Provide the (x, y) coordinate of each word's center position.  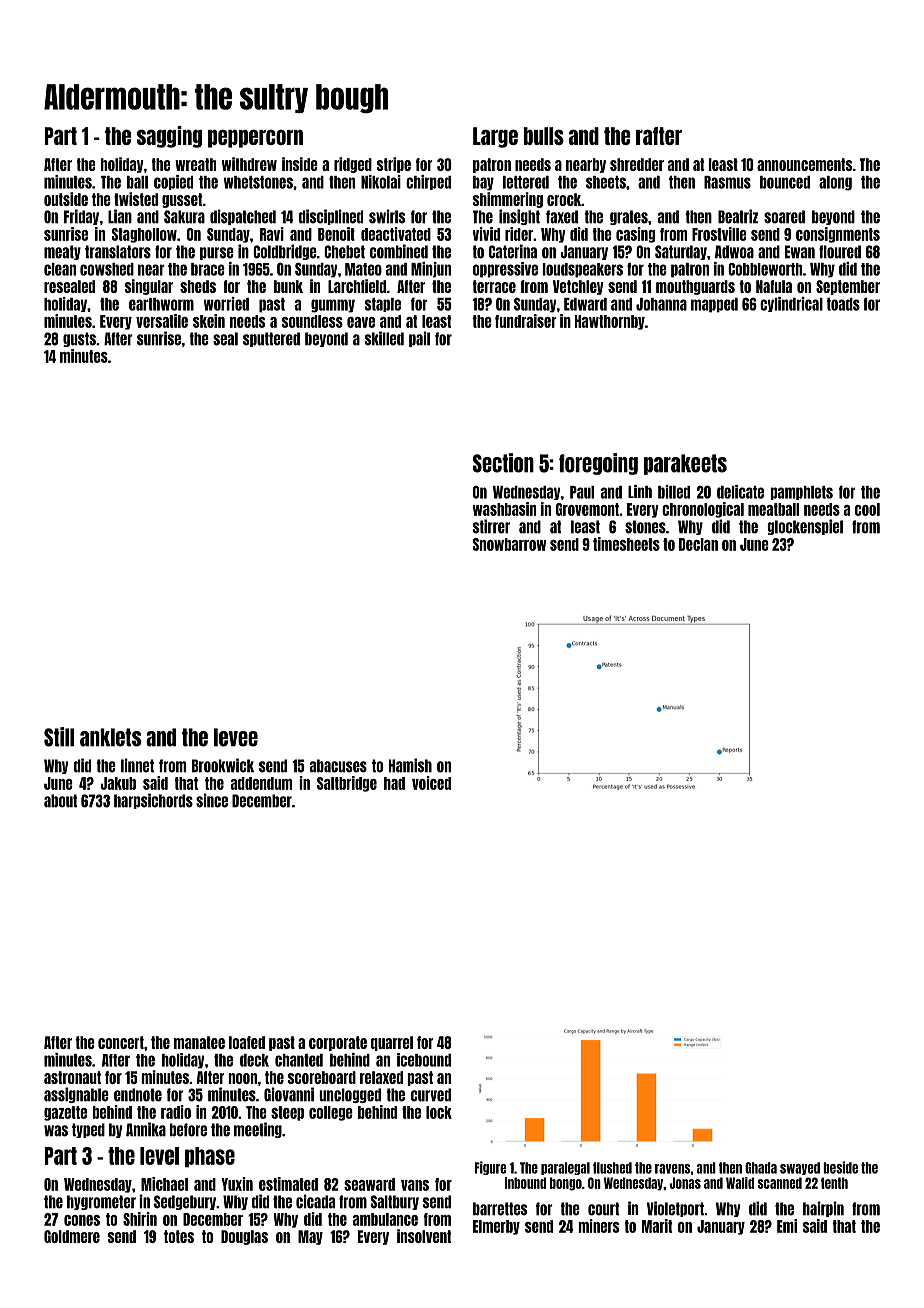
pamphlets (802, 493)
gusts (79, 339)
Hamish (410, 765)
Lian (120, 216)
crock (564, 199)
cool (867, 509)
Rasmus (727, 182)
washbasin (504, 509)
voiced (431, 783)
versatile (162, 321)
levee (236, 737)
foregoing (598, 464)
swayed (800, 1168)
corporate (338, 1043)
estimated (288, 1184)
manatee (199, 1042)
